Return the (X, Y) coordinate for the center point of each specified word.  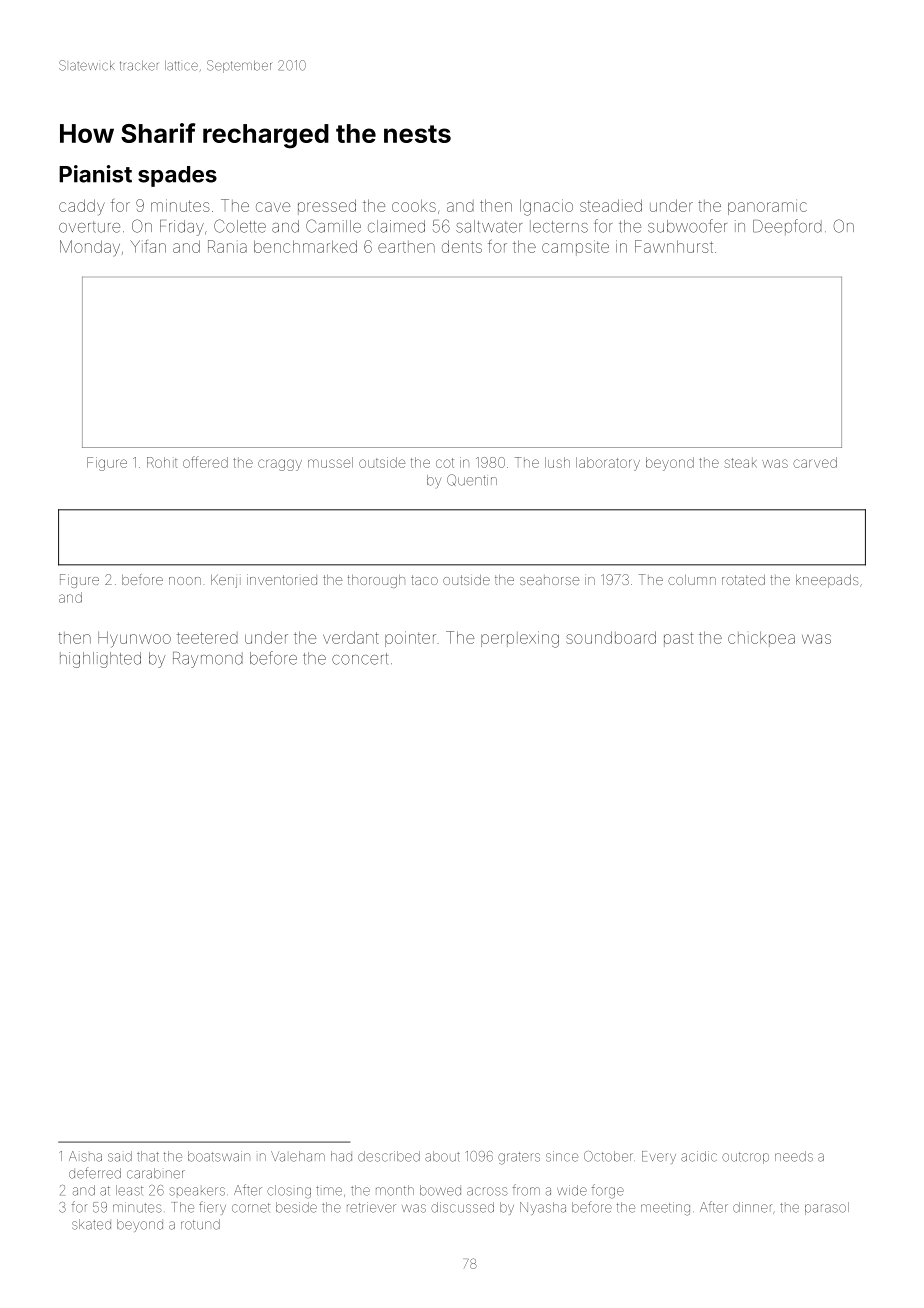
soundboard (611, 637)
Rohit (162, 462)
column (692, 580)
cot (445, 463)
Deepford (787, 227)
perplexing (520, 639)
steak (740, 463)
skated (91, 1224)
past (678, 639)
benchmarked (305, 246)
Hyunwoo (134, 640)
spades (177, 176)
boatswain (219, 1156)
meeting (665, 1209)
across (487, 1191)
